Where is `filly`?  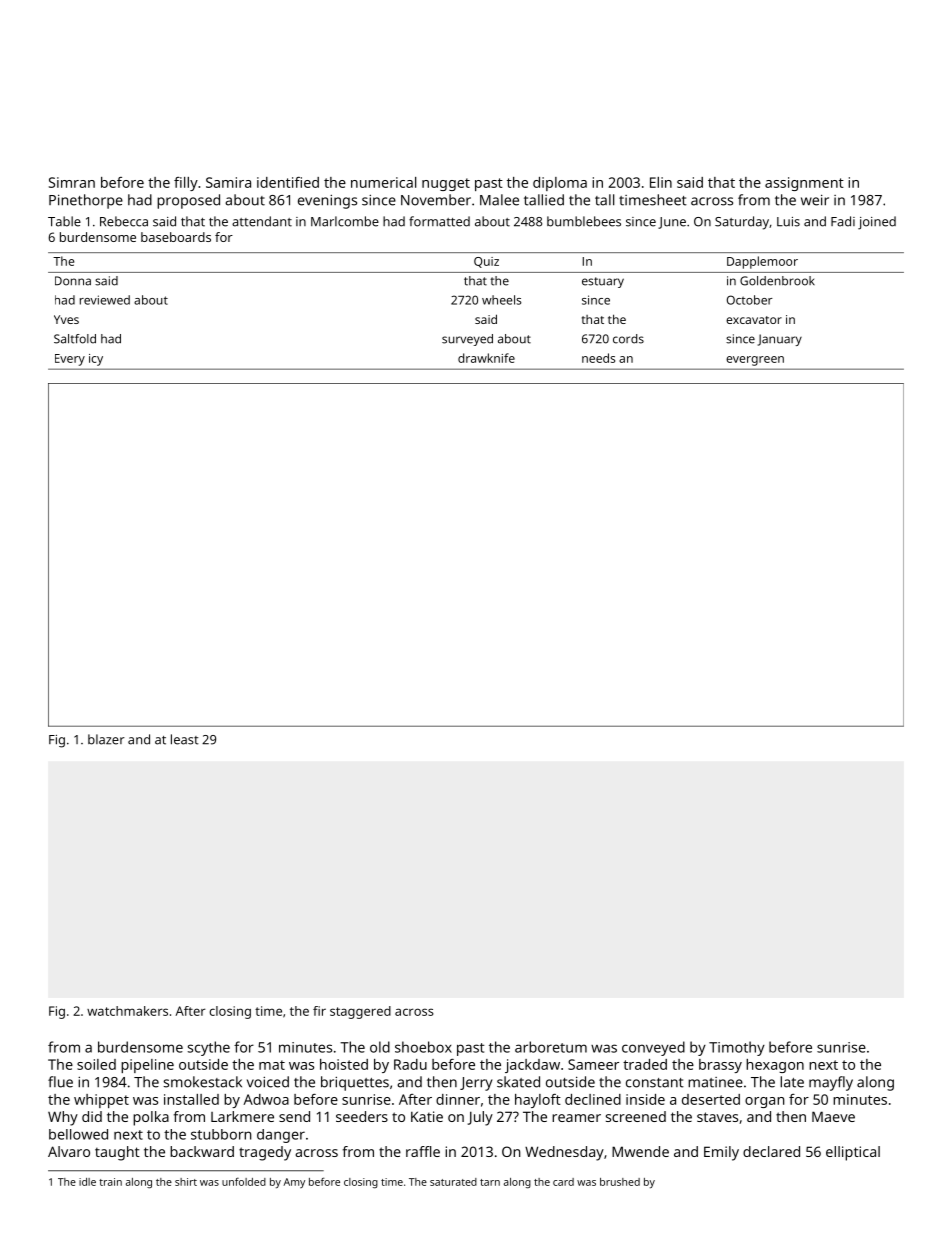
filly is located at coordinates (186, 184).
